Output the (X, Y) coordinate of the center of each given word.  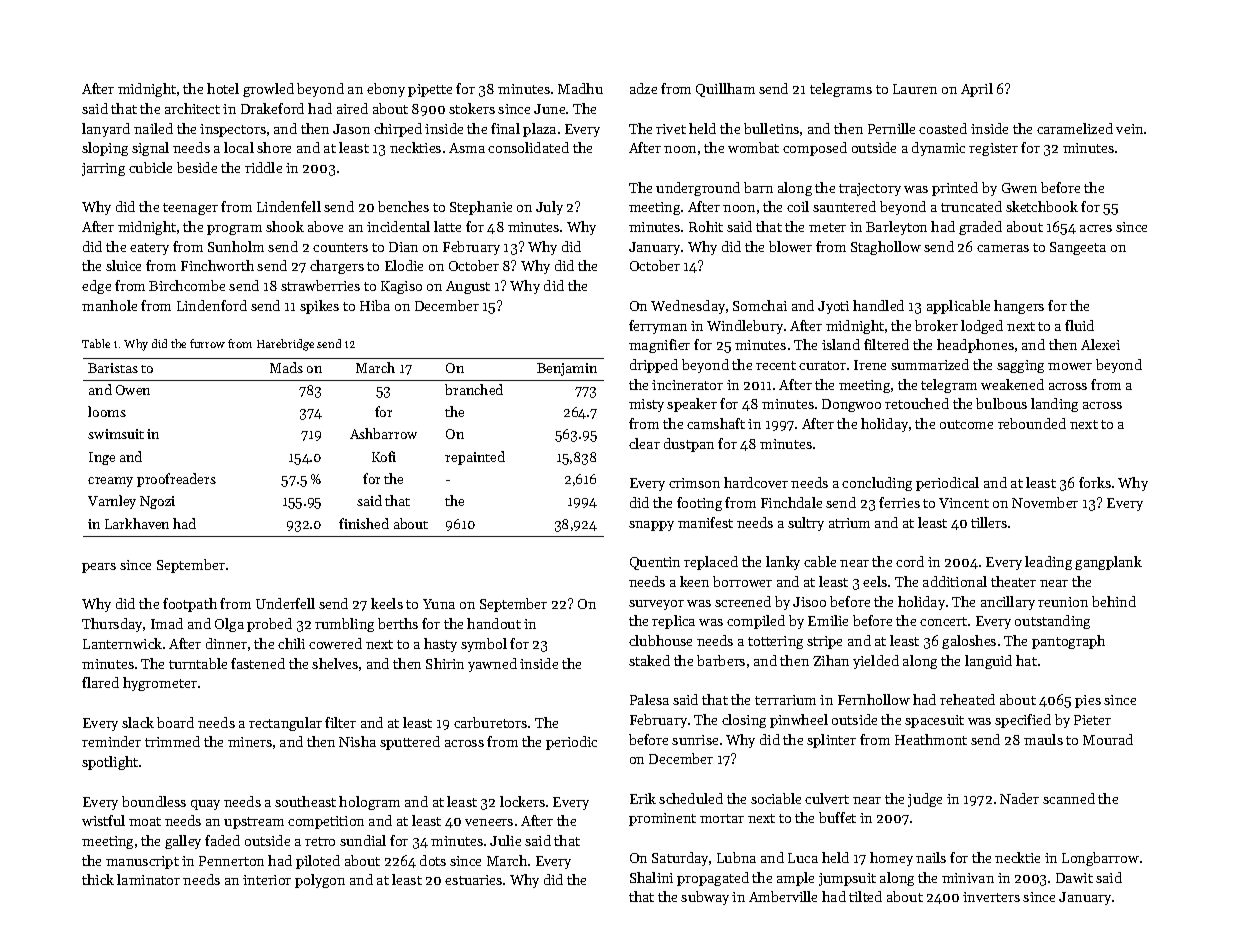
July (549, 208)
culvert (827, 798)
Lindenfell (289, 206)
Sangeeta (1078, 248)
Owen (133, 390)
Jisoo (809, 602)
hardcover (756, 482)
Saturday (680, 859)
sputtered (410, 743)
